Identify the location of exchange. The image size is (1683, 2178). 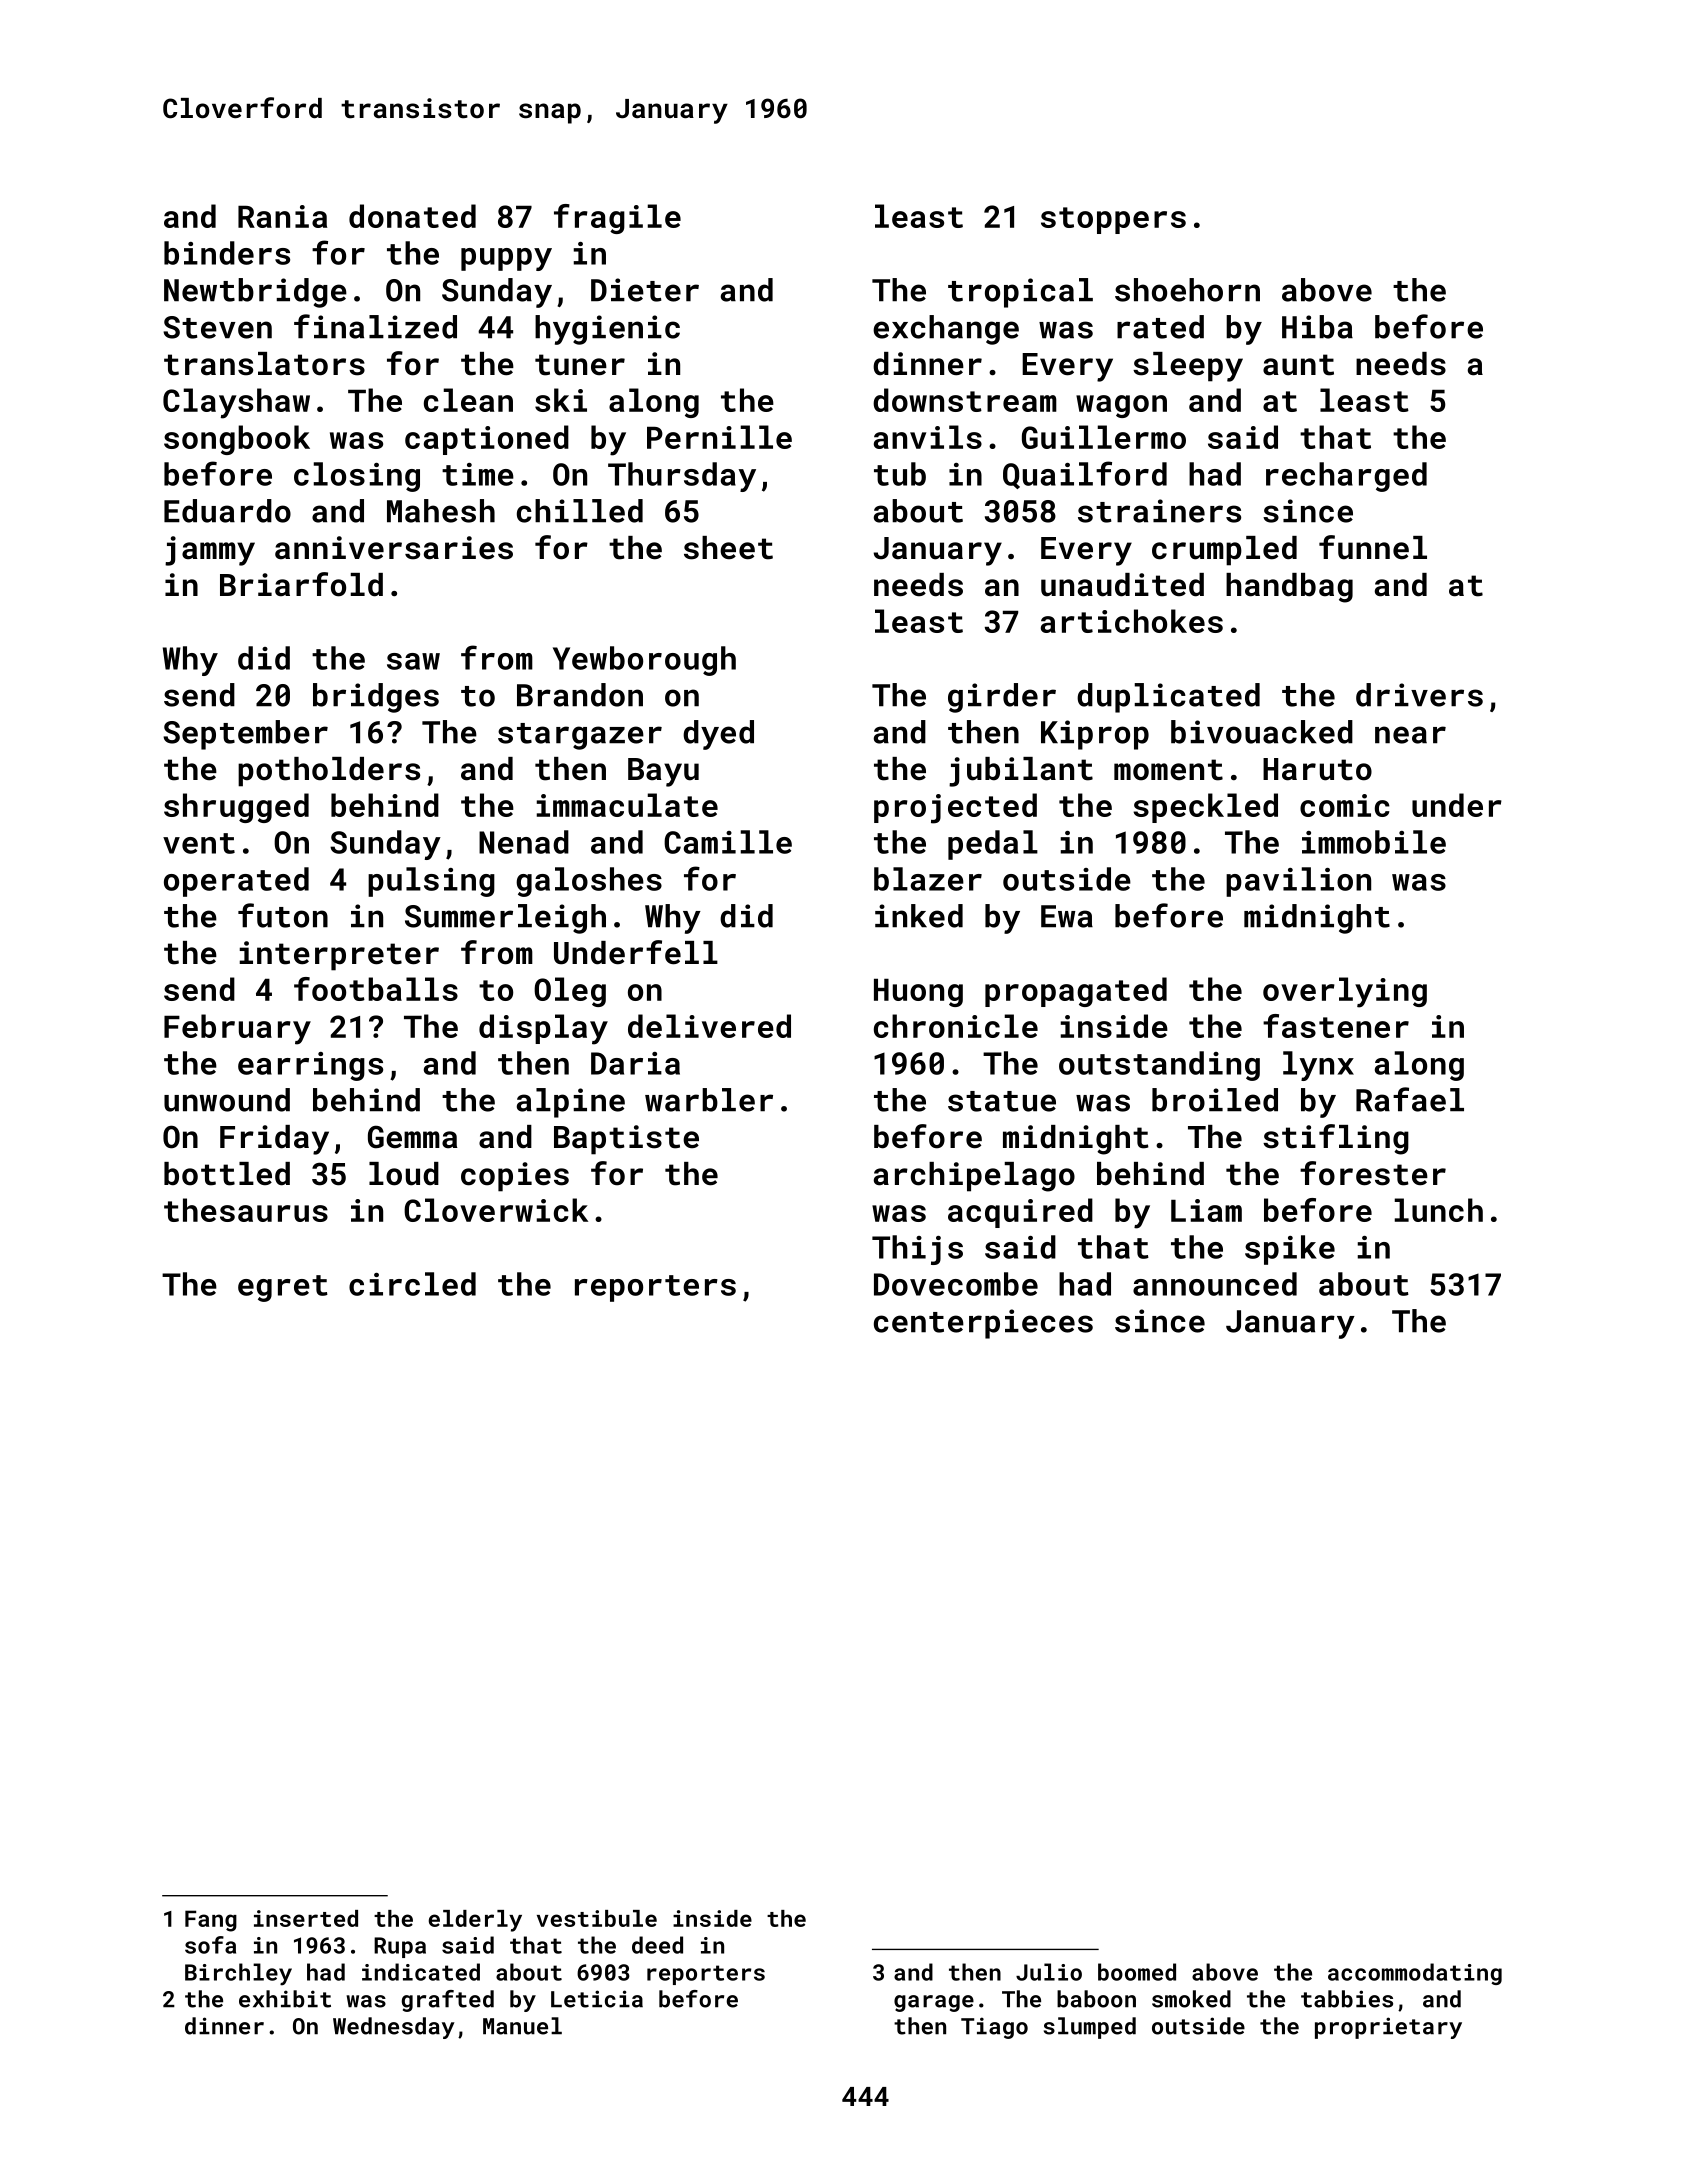
(946, 330).
